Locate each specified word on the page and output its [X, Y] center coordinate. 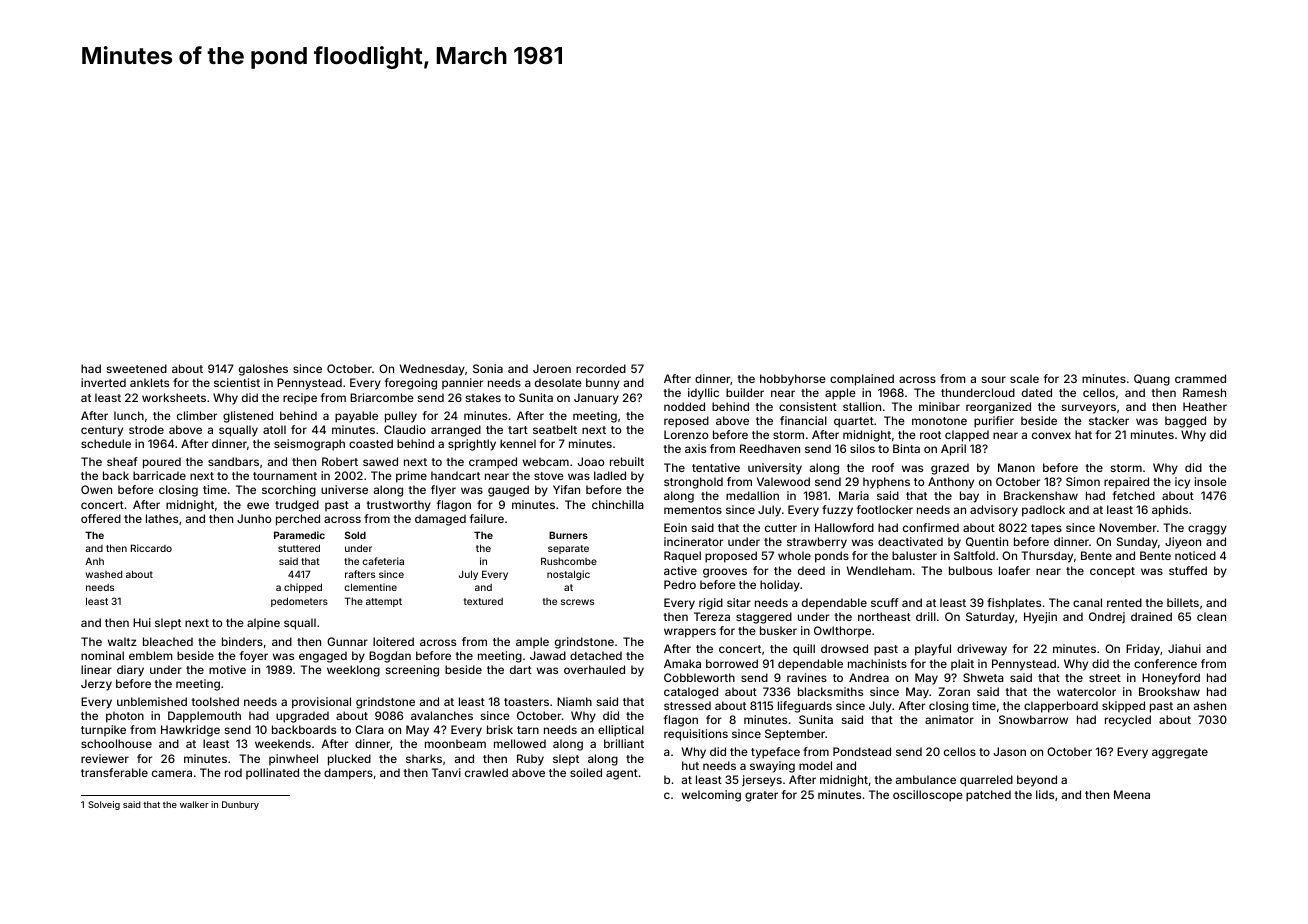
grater [761, 796]
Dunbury [240, 805]
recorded [601, 368]
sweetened [137, 368]
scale [1024, 378]
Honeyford [1171, 679]
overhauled [594, 669]
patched [988, 796]
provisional [321, 703]
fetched [1133, 495]
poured [162, 463]
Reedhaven [770, 448]
